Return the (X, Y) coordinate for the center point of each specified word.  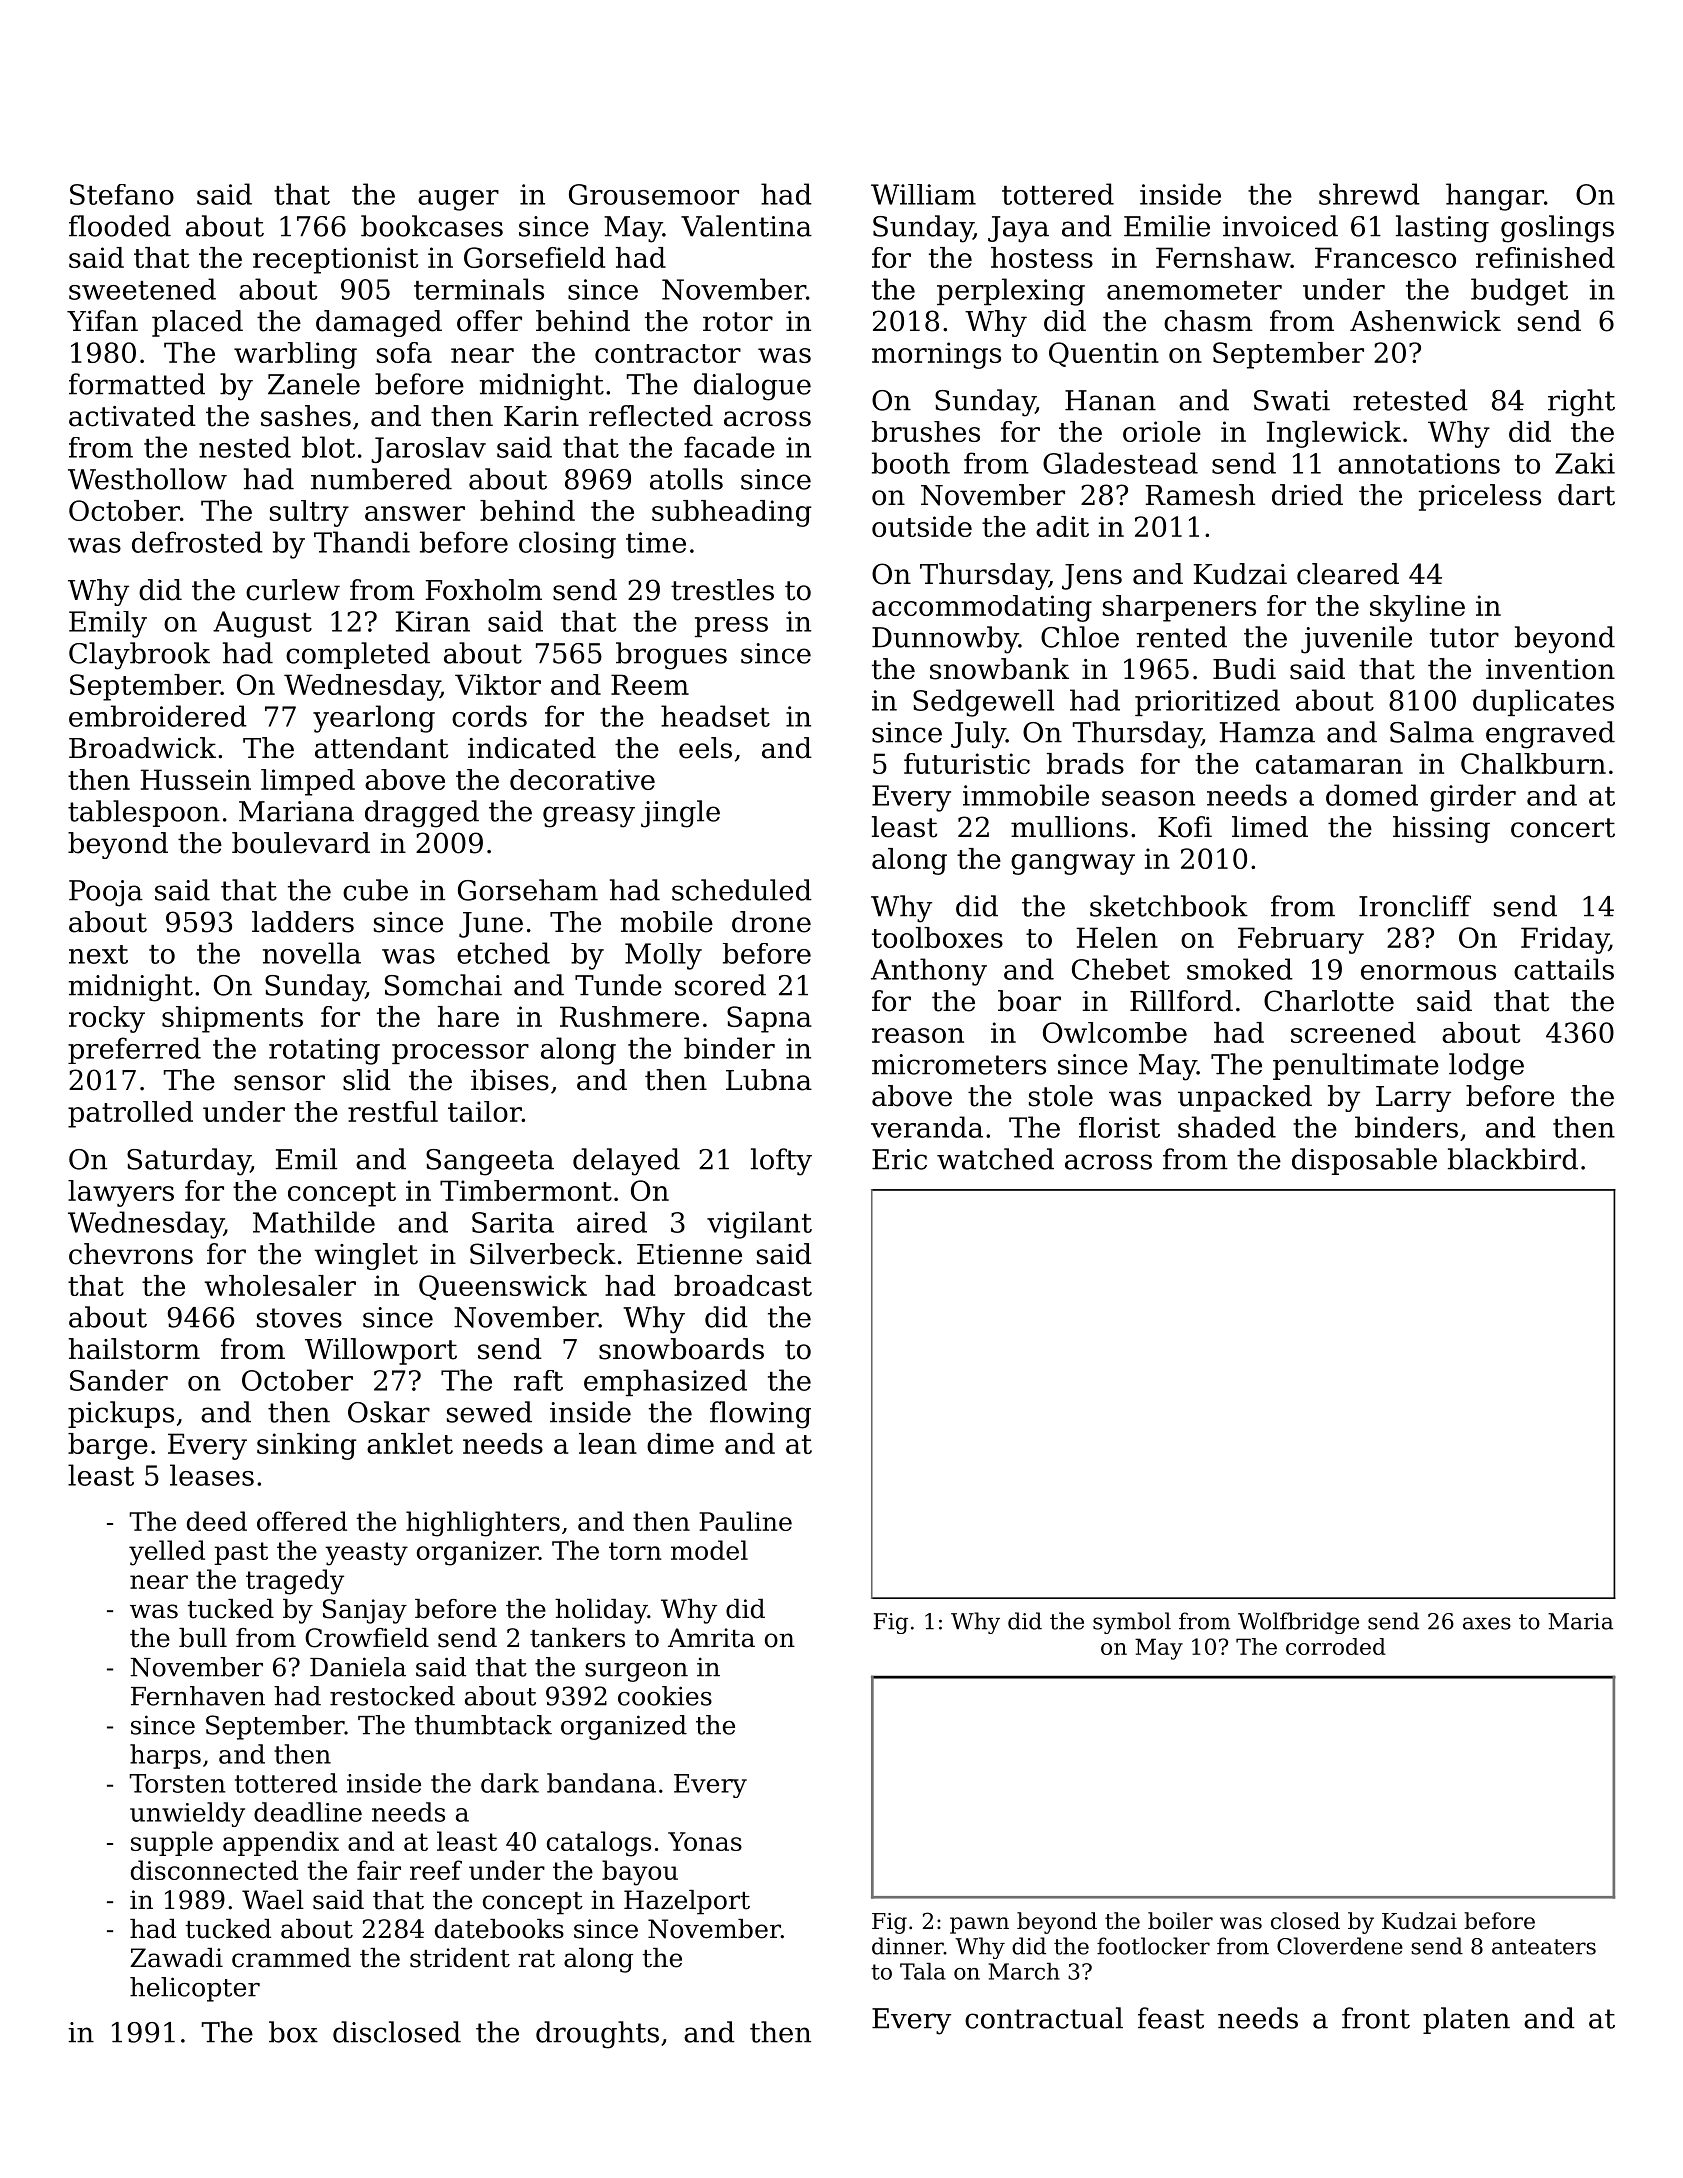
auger (458, 200)
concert (1563, 828)
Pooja (106, 893)
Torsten (177, 1783)
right (1581, 403)
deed (217, 1521)
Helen (1117, 937)
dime (680, 1443)
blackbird (1513, 1159)
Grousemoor (654, 194)
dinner (908, 1946)
